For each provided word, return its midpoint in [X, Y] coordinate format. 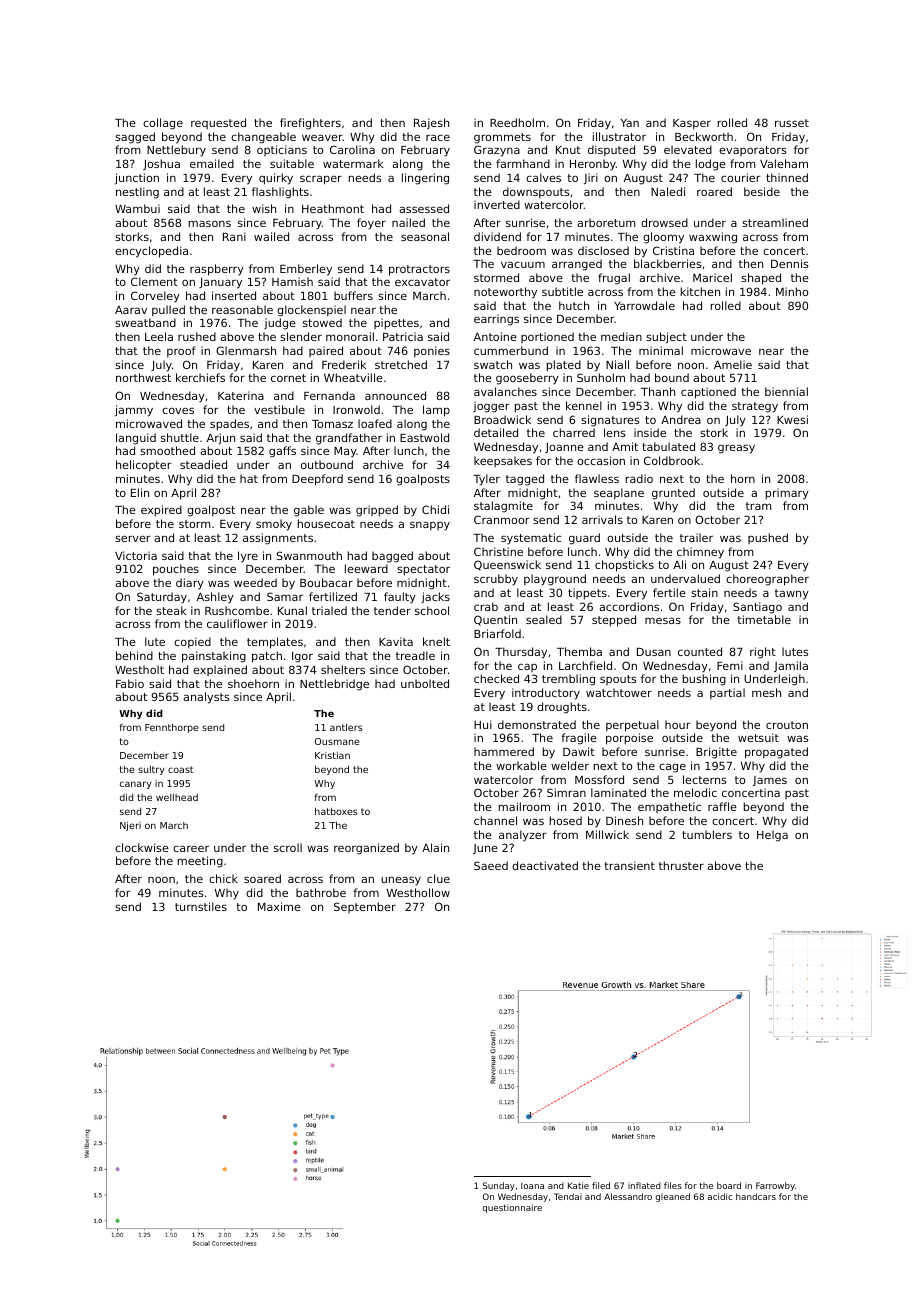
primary [787, 494]
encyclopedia [151, 252]
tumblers [707, 834]
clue [438, 878]
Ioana [532, 1185]
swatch [493, 364]
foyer [371, 224]
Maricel [712, 277]
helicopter [144, 466]
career [191, 848]
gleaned [673, 1197]
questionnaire [512, 1208]
